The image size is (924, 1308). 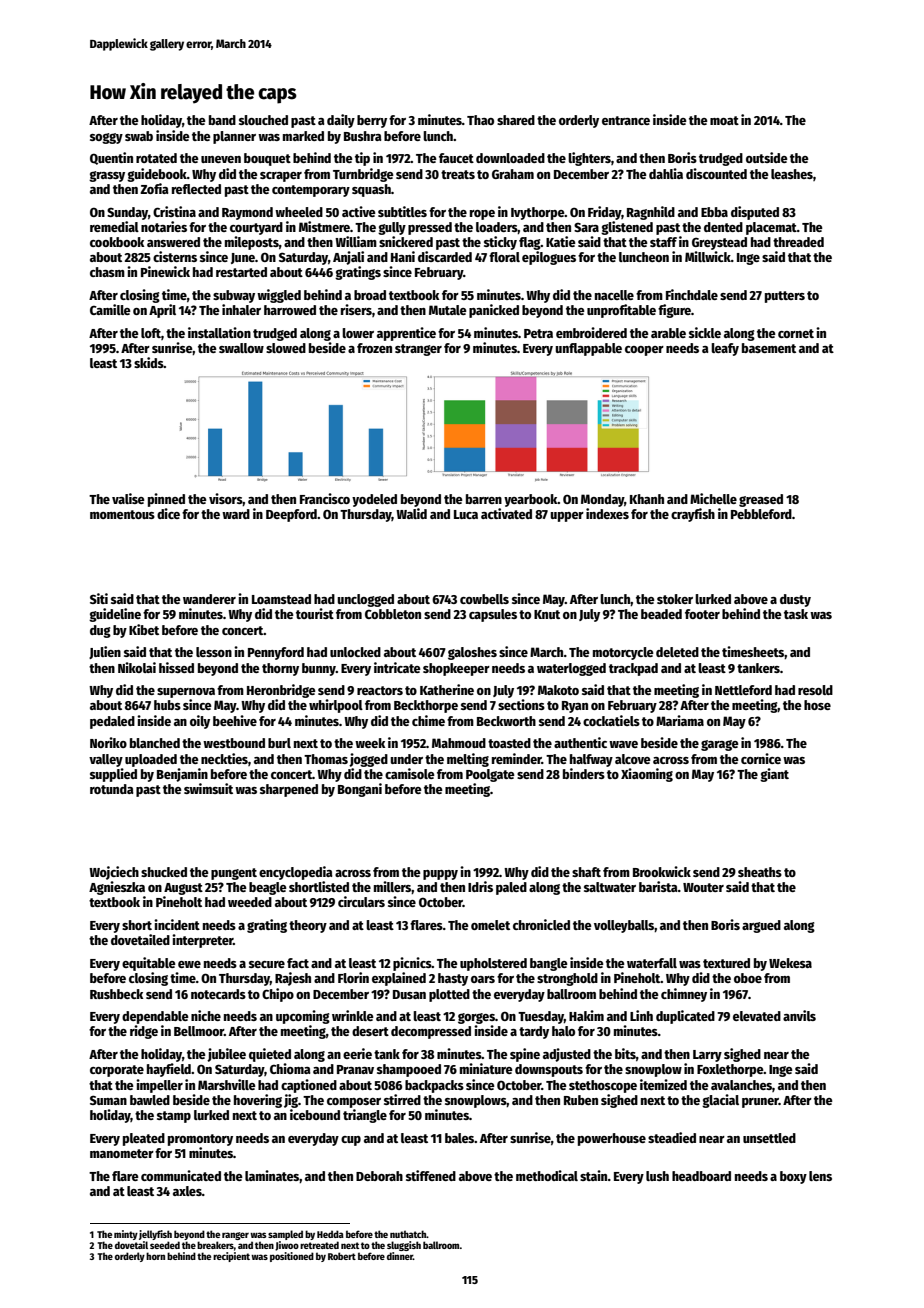 I want to click on barren, so click(x=484, y=499).
